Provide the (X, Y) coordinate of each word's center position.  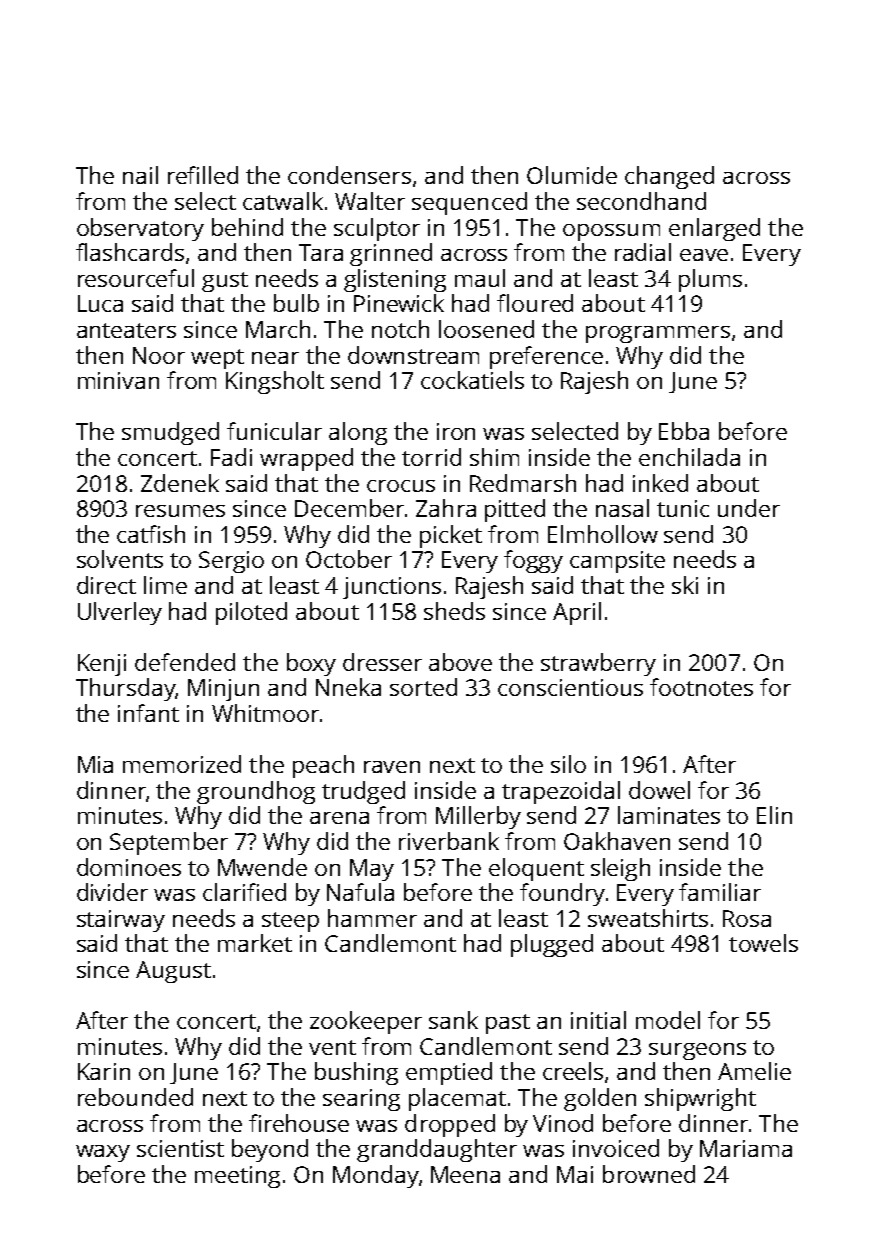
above (460, 662)
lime (165, 585)
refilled (203, 175)
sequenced (469, 203)
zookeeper (366, 1022)
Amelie (754, 1071)
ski (685, 585)
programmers (658, 334)
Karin (104, 1071)
